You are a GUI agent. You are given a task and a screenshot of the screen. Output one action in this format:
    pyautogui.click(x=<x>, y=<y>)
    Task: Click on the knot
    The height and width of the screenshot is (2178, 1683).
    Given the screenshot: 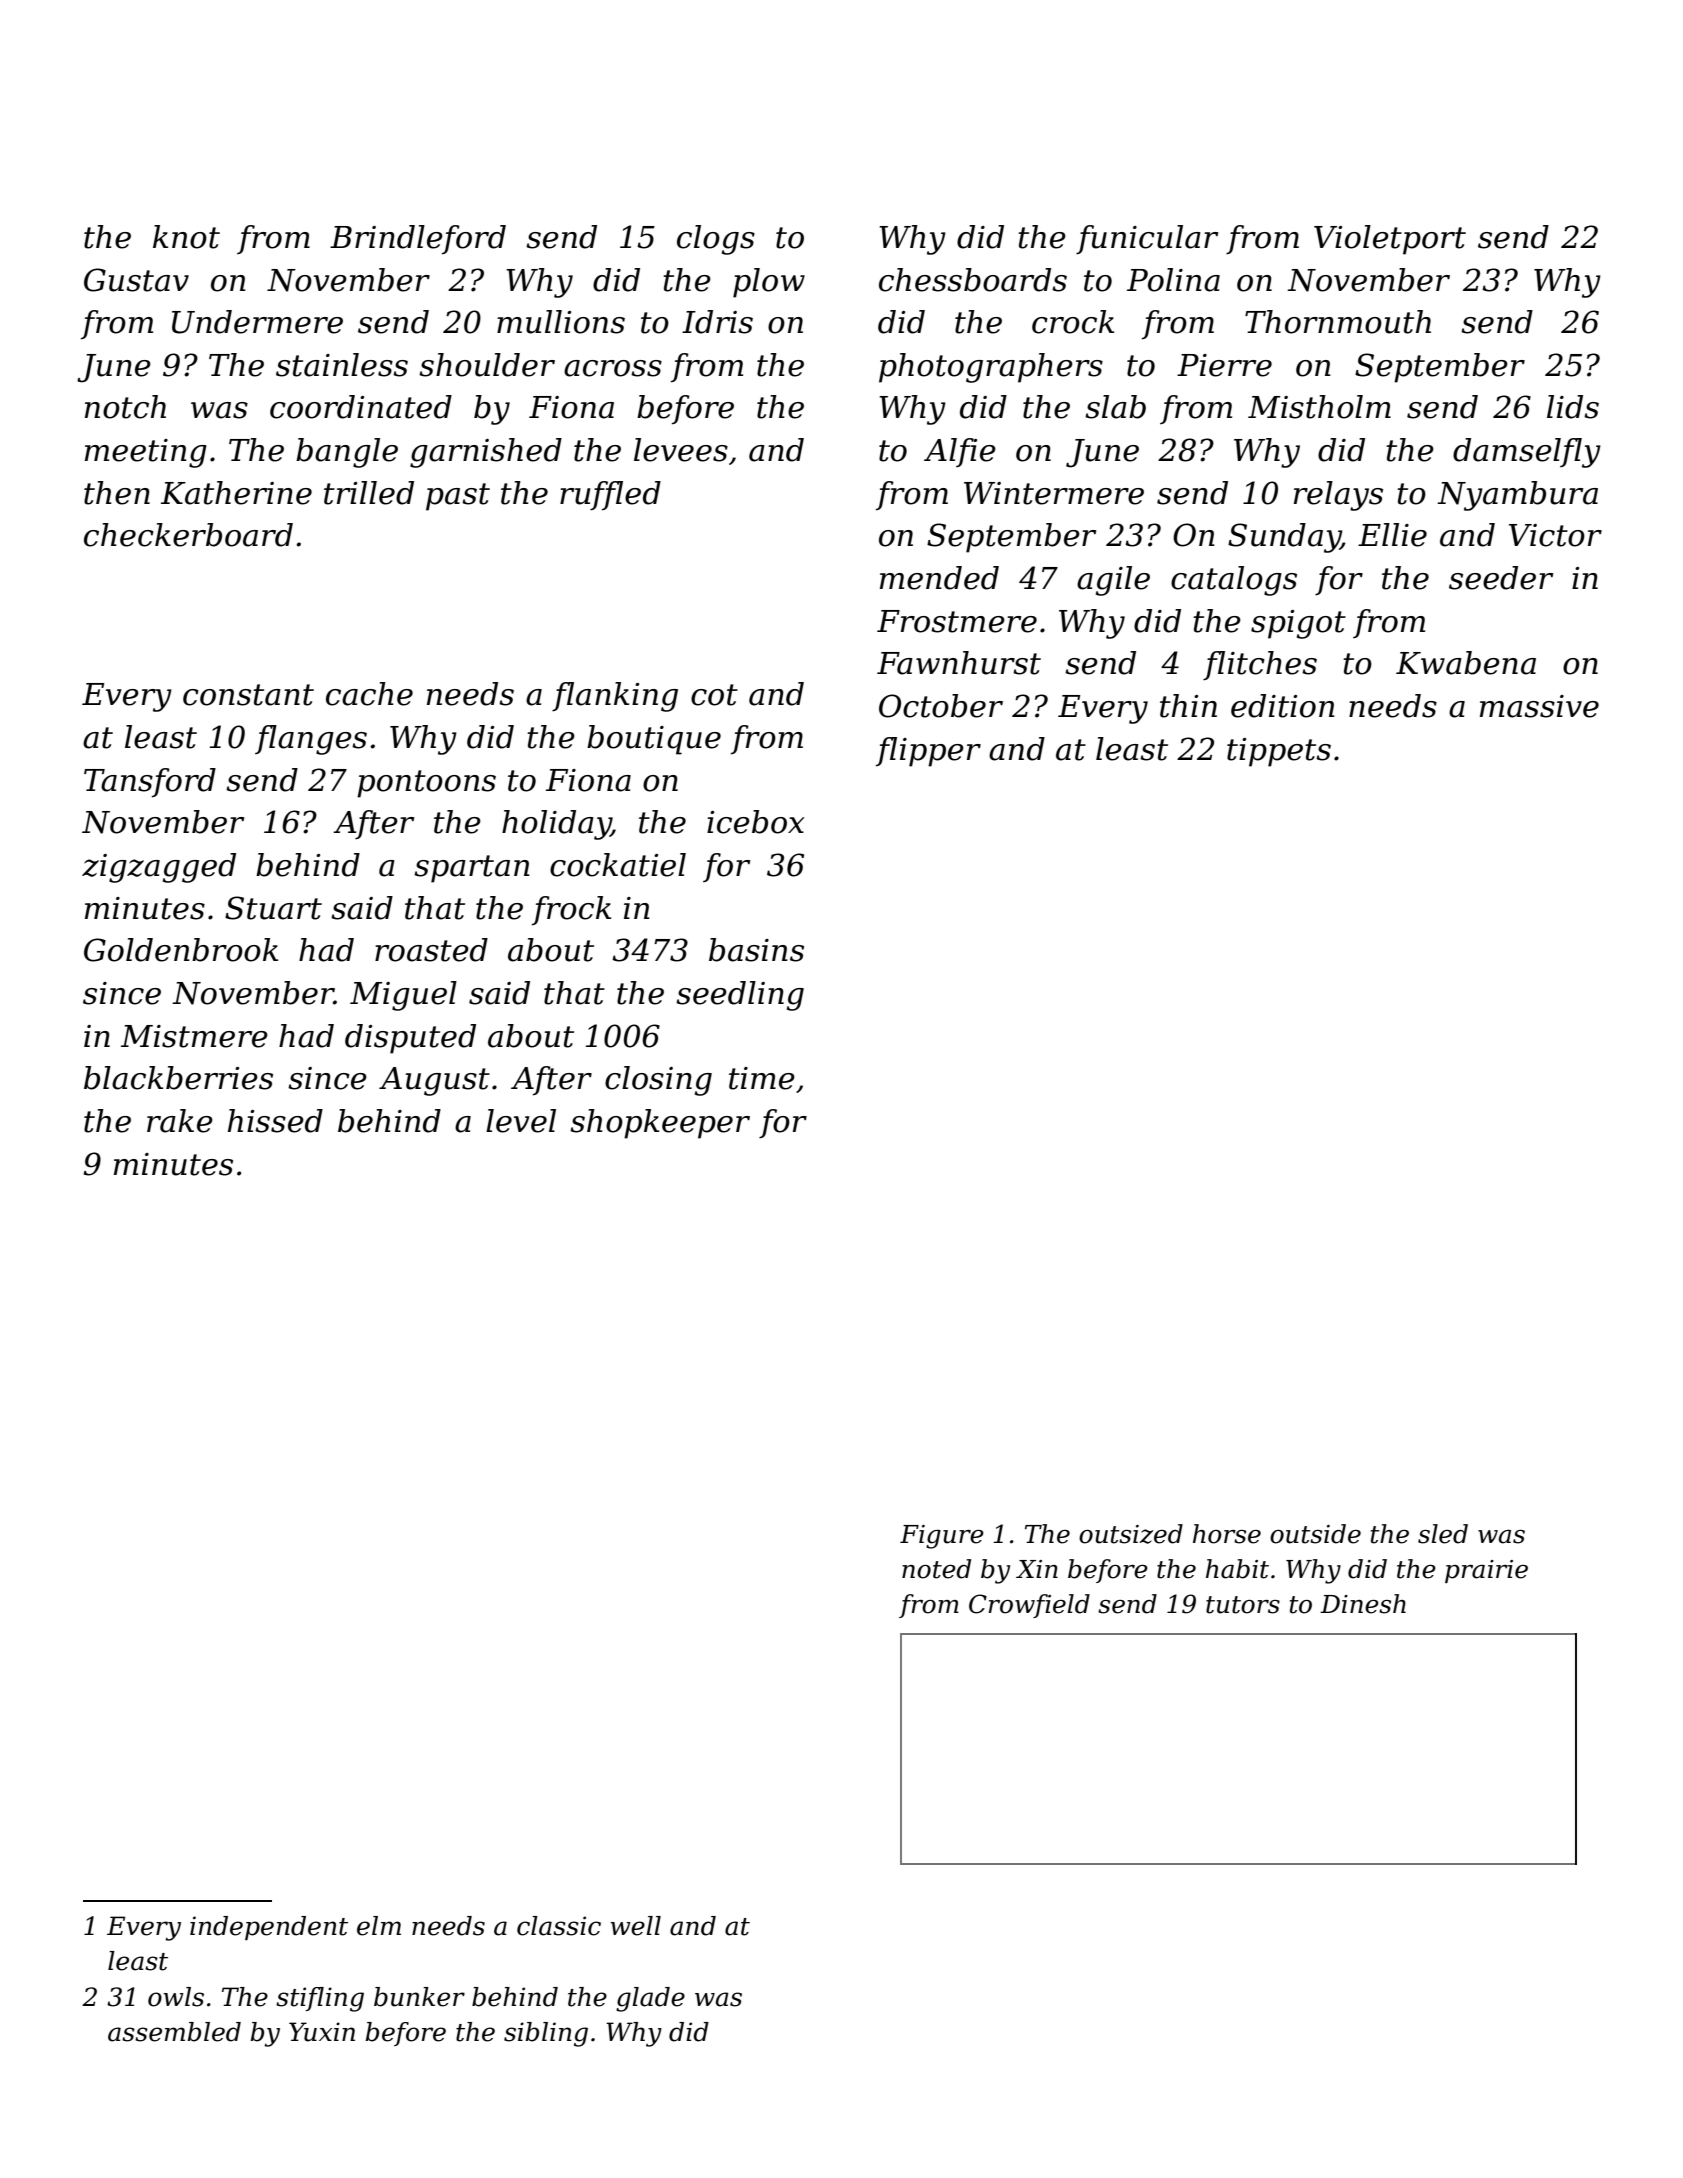 What is the action you would take?
    pyautogui.click(x=186, y=237)
